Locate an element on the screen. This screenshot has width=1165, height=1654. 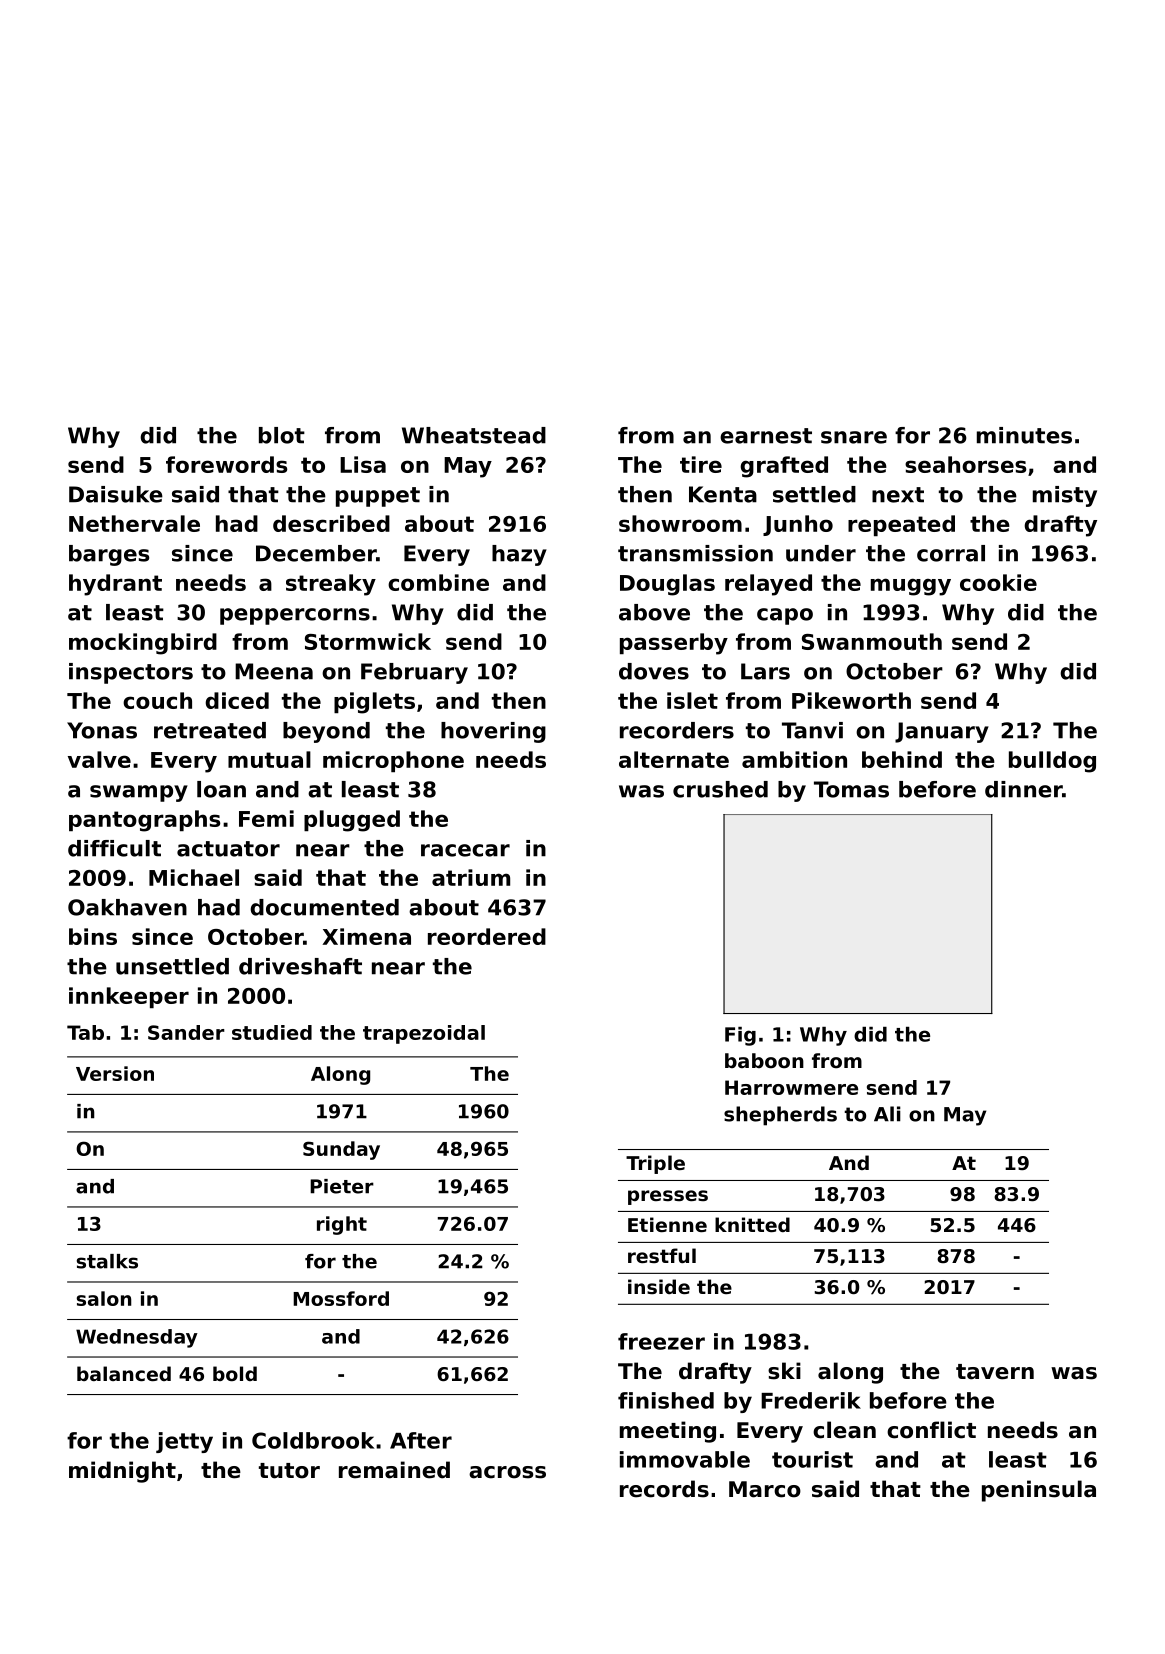
doves is located at coordinates (654, 671).
